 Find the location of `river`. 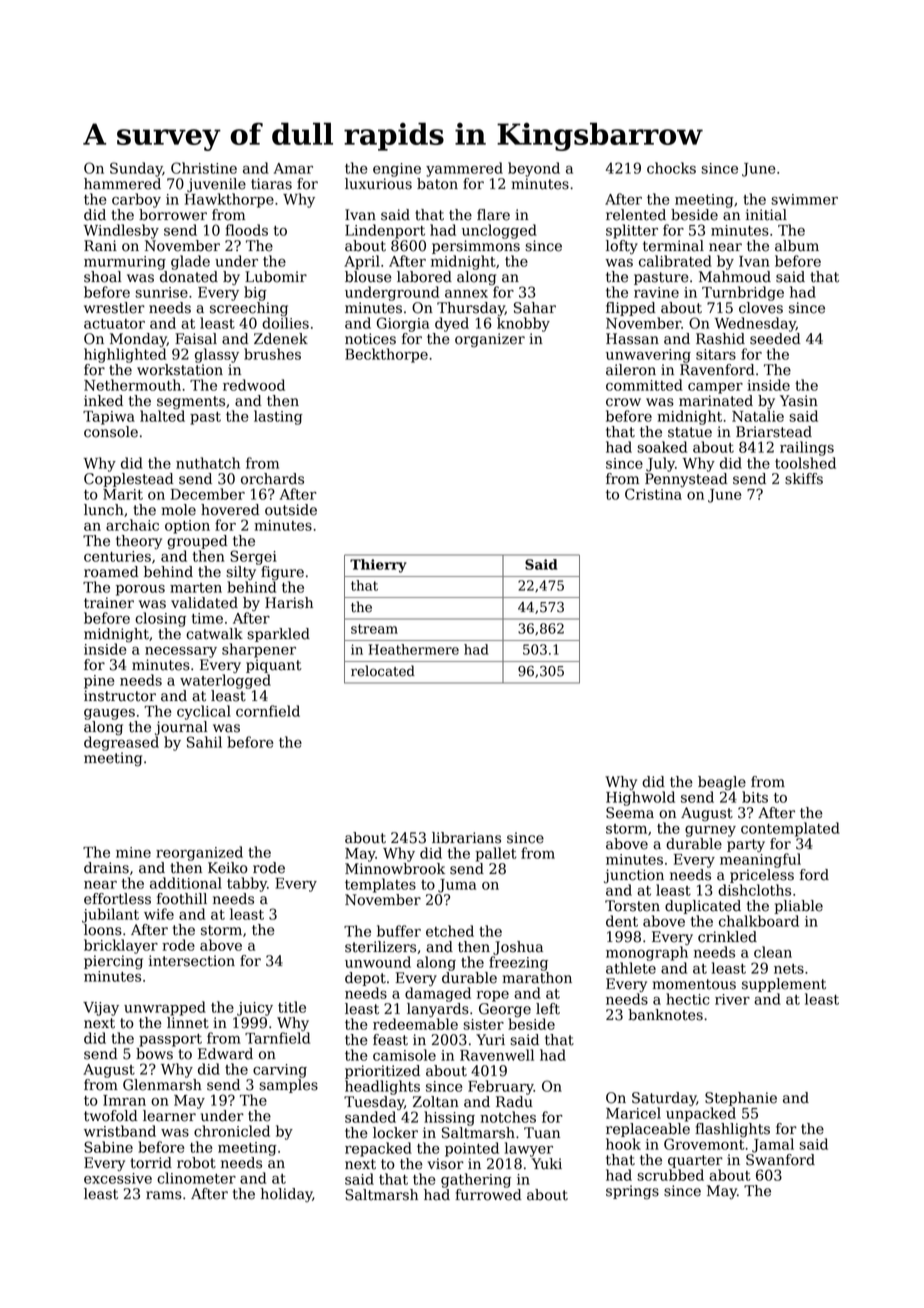

river is located at coordinates (732, 999).
